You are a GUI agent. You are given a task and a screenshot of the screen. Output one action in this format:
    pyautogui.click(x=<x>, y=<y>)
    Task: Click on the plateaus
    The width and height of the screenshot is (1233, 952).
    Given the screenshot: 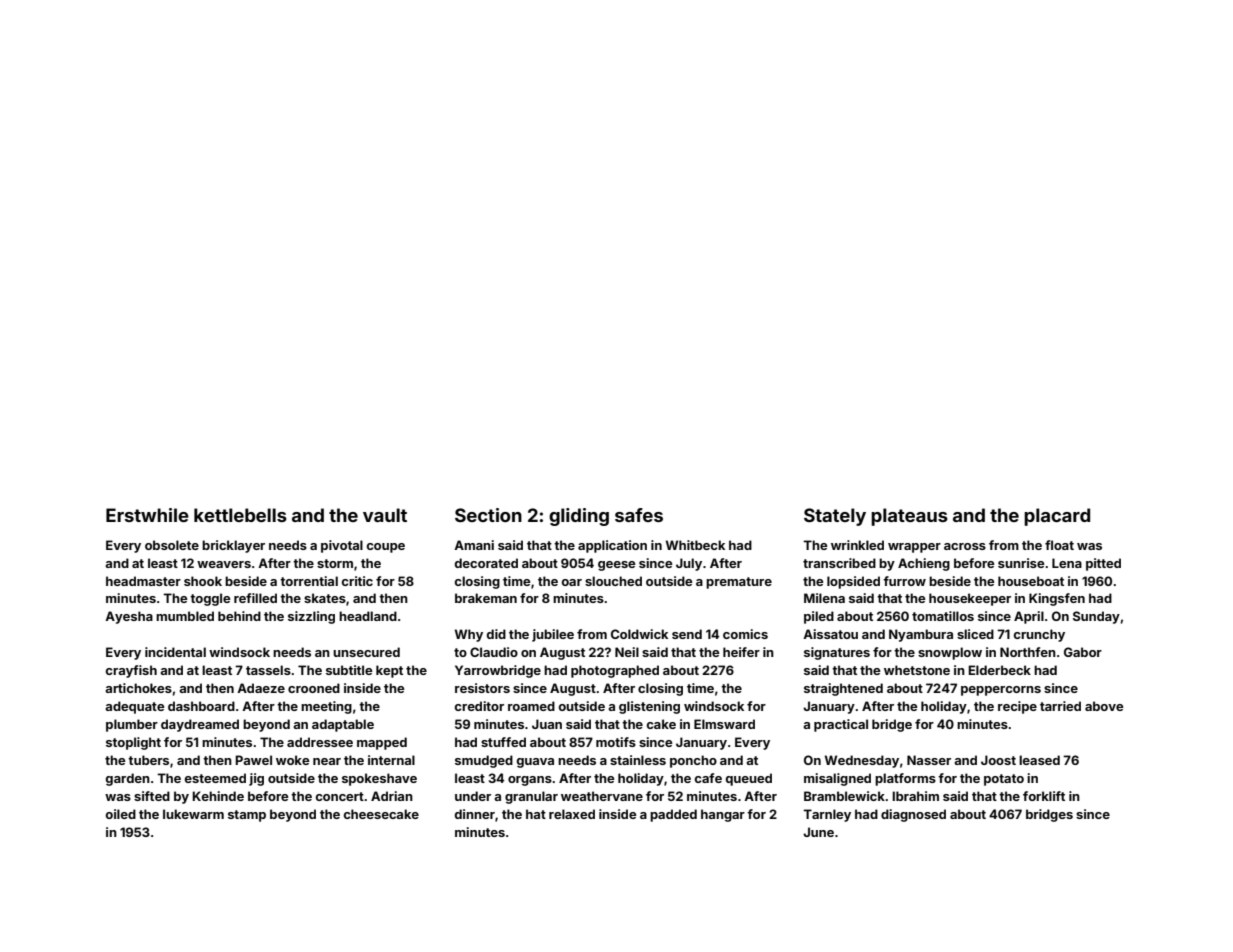 What is the action you would take?
    pyautogui.click(x=909, y=517)
